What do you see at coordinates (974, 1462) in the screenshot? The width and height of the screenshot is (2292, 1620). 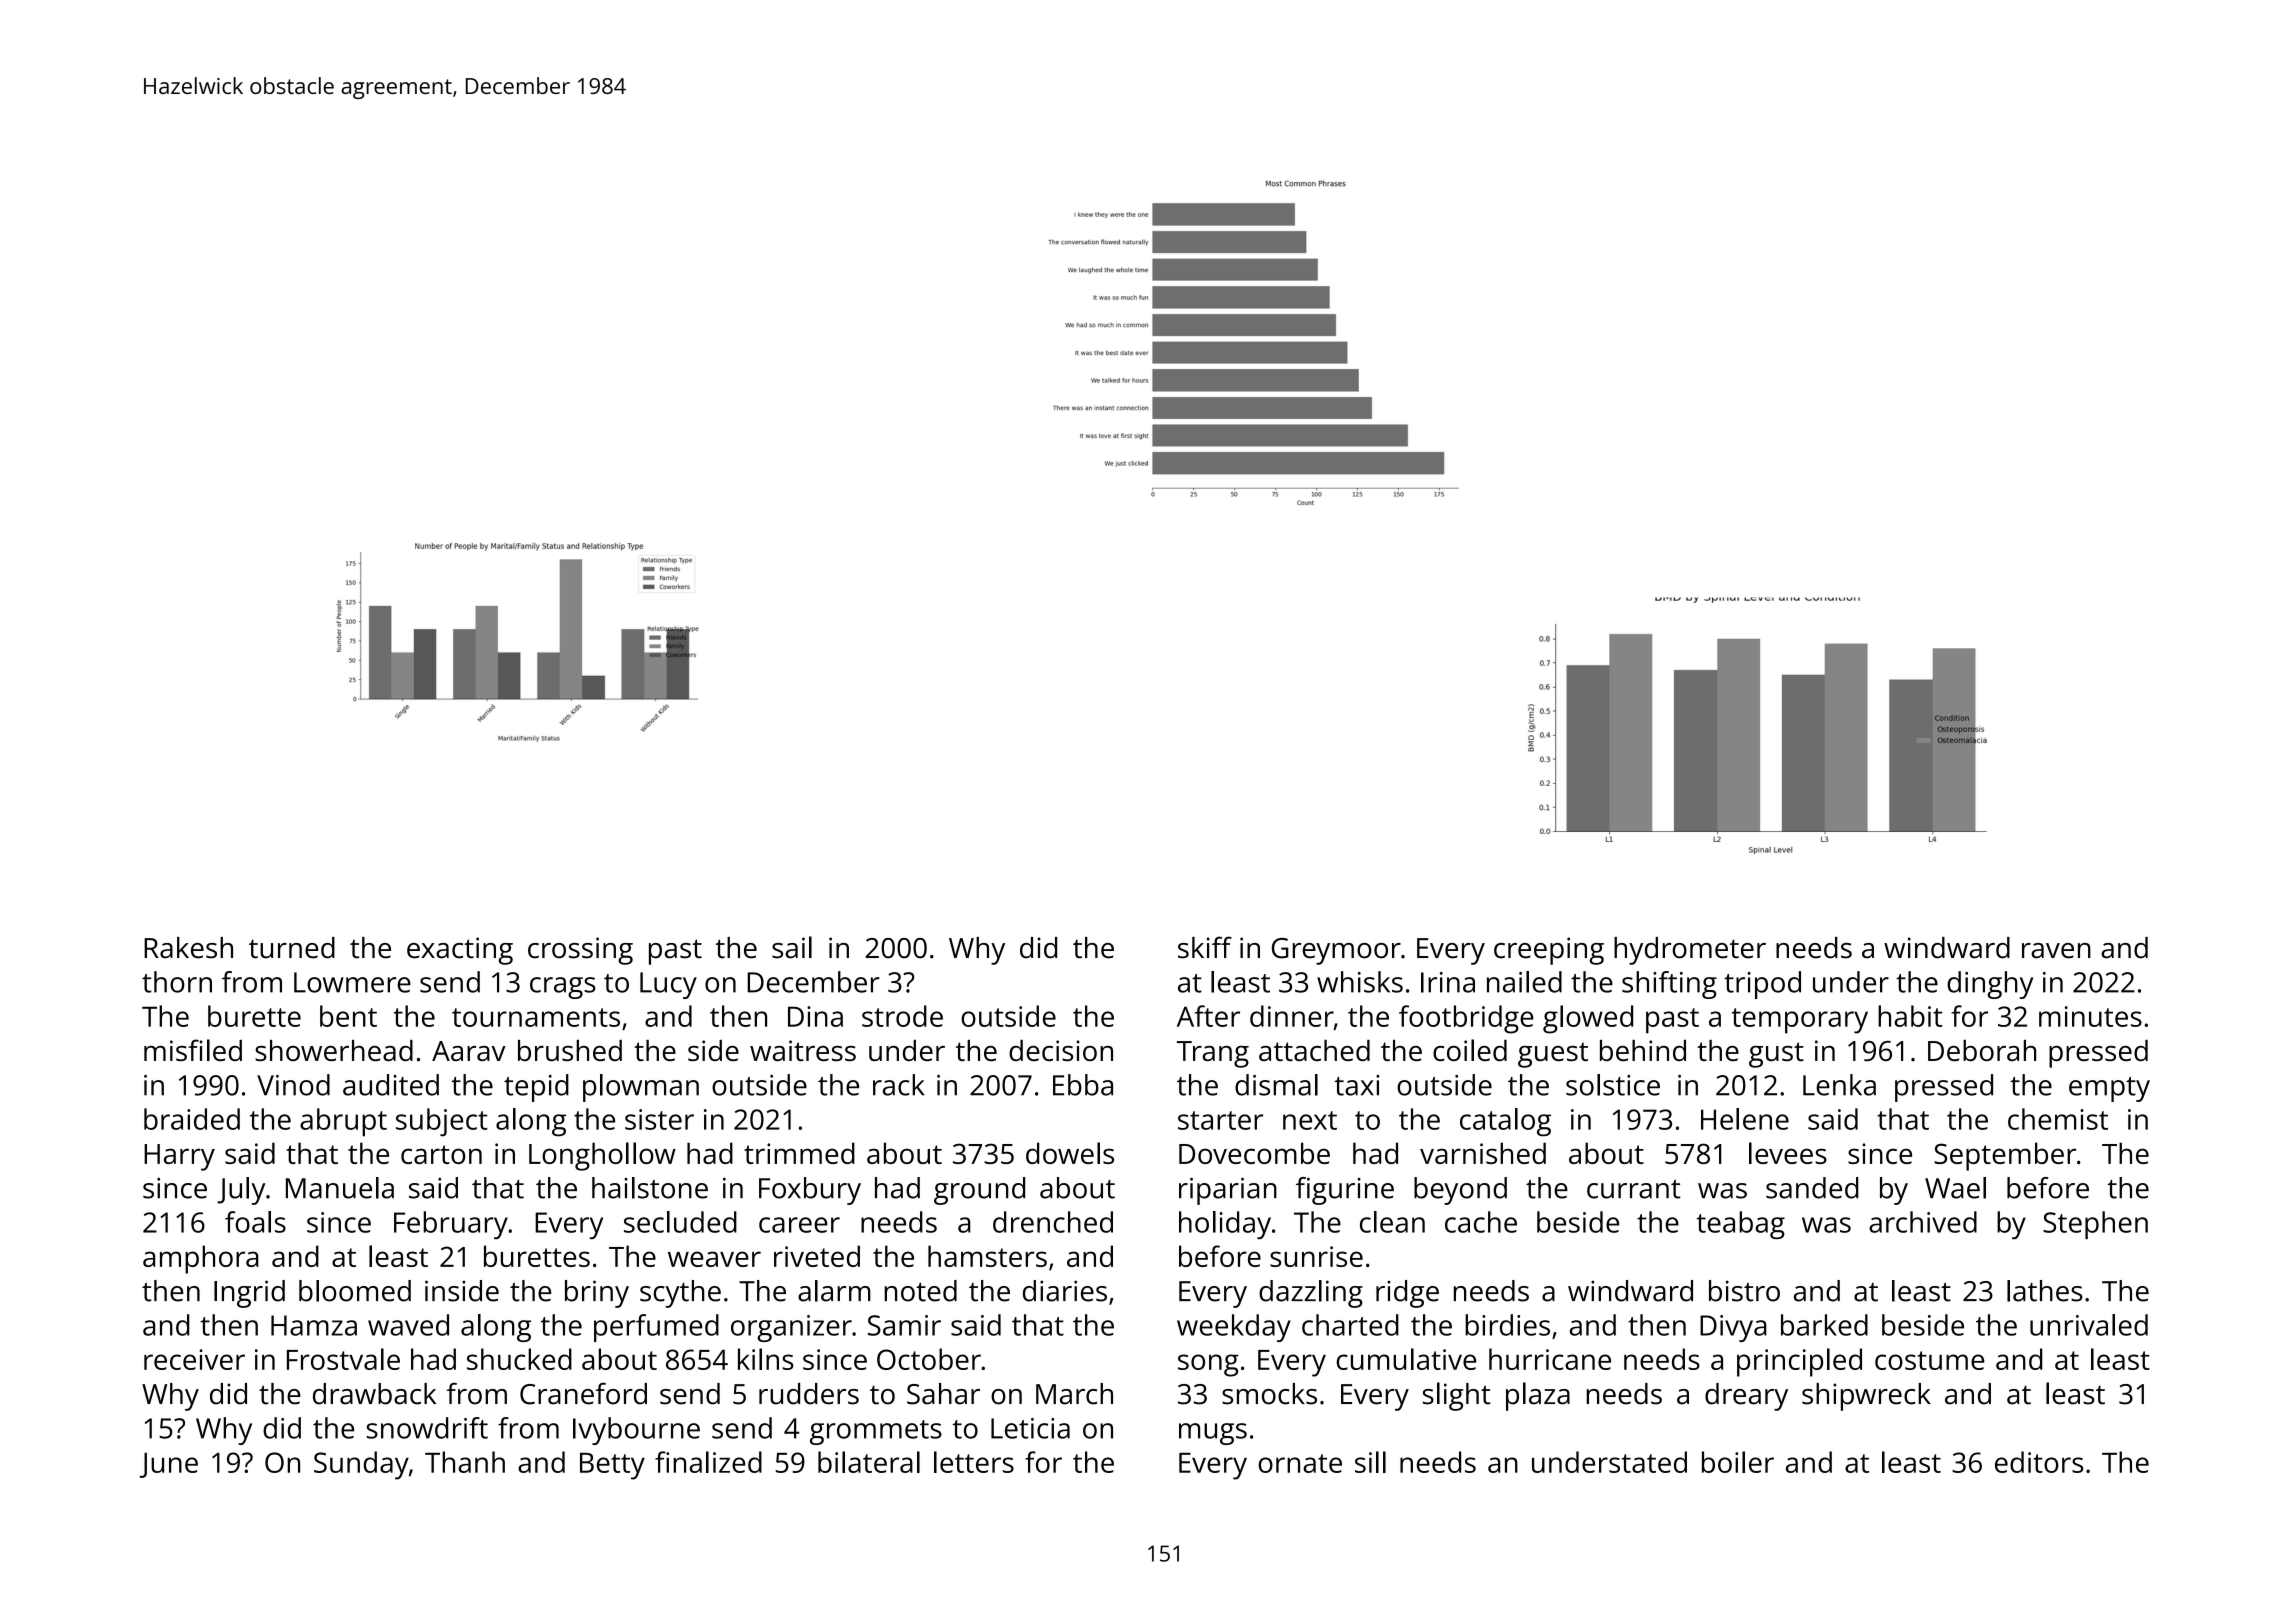 I see `letters` at bounding box center [974, 1462].
